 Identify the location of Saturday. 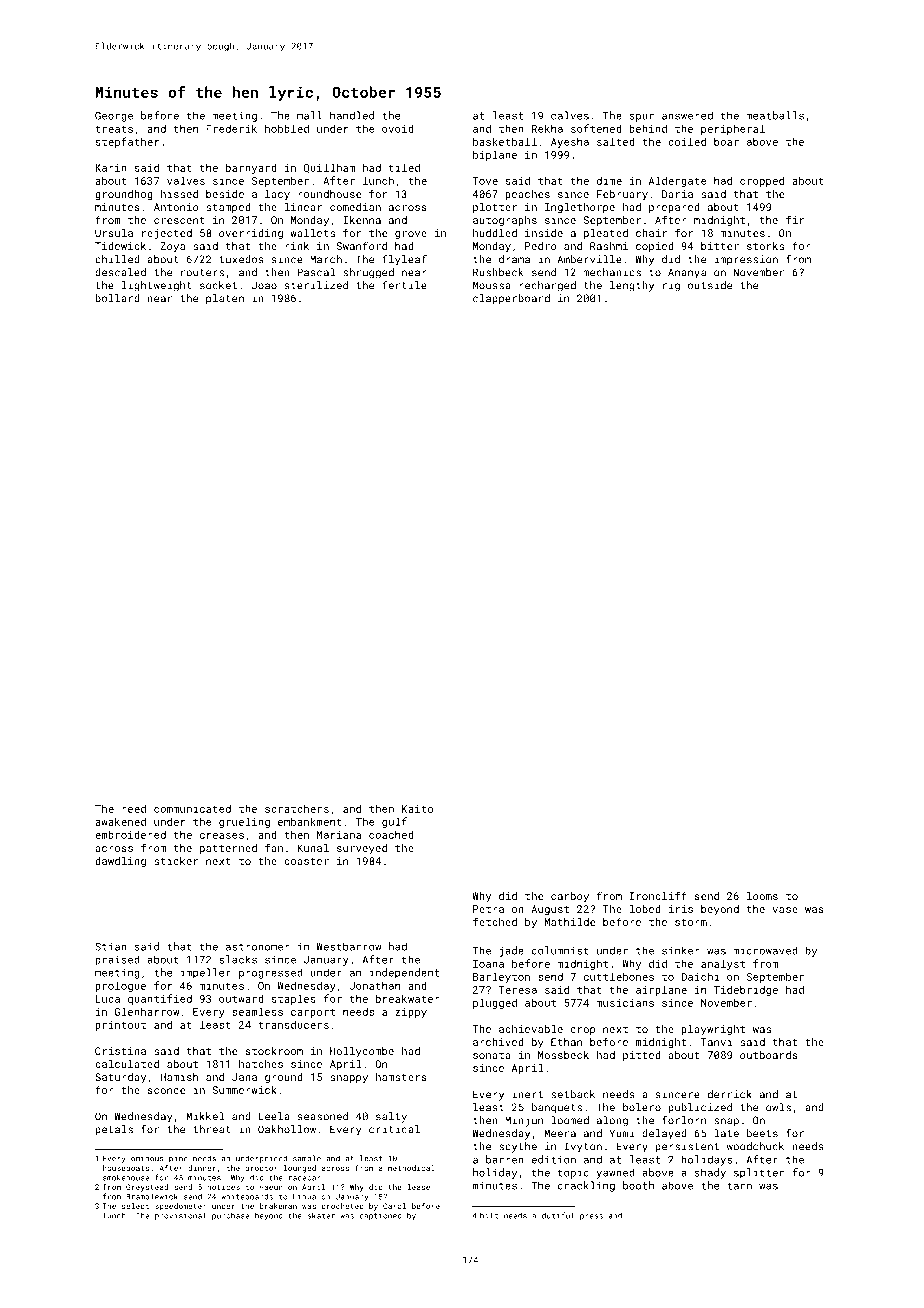
(120, 1078).
